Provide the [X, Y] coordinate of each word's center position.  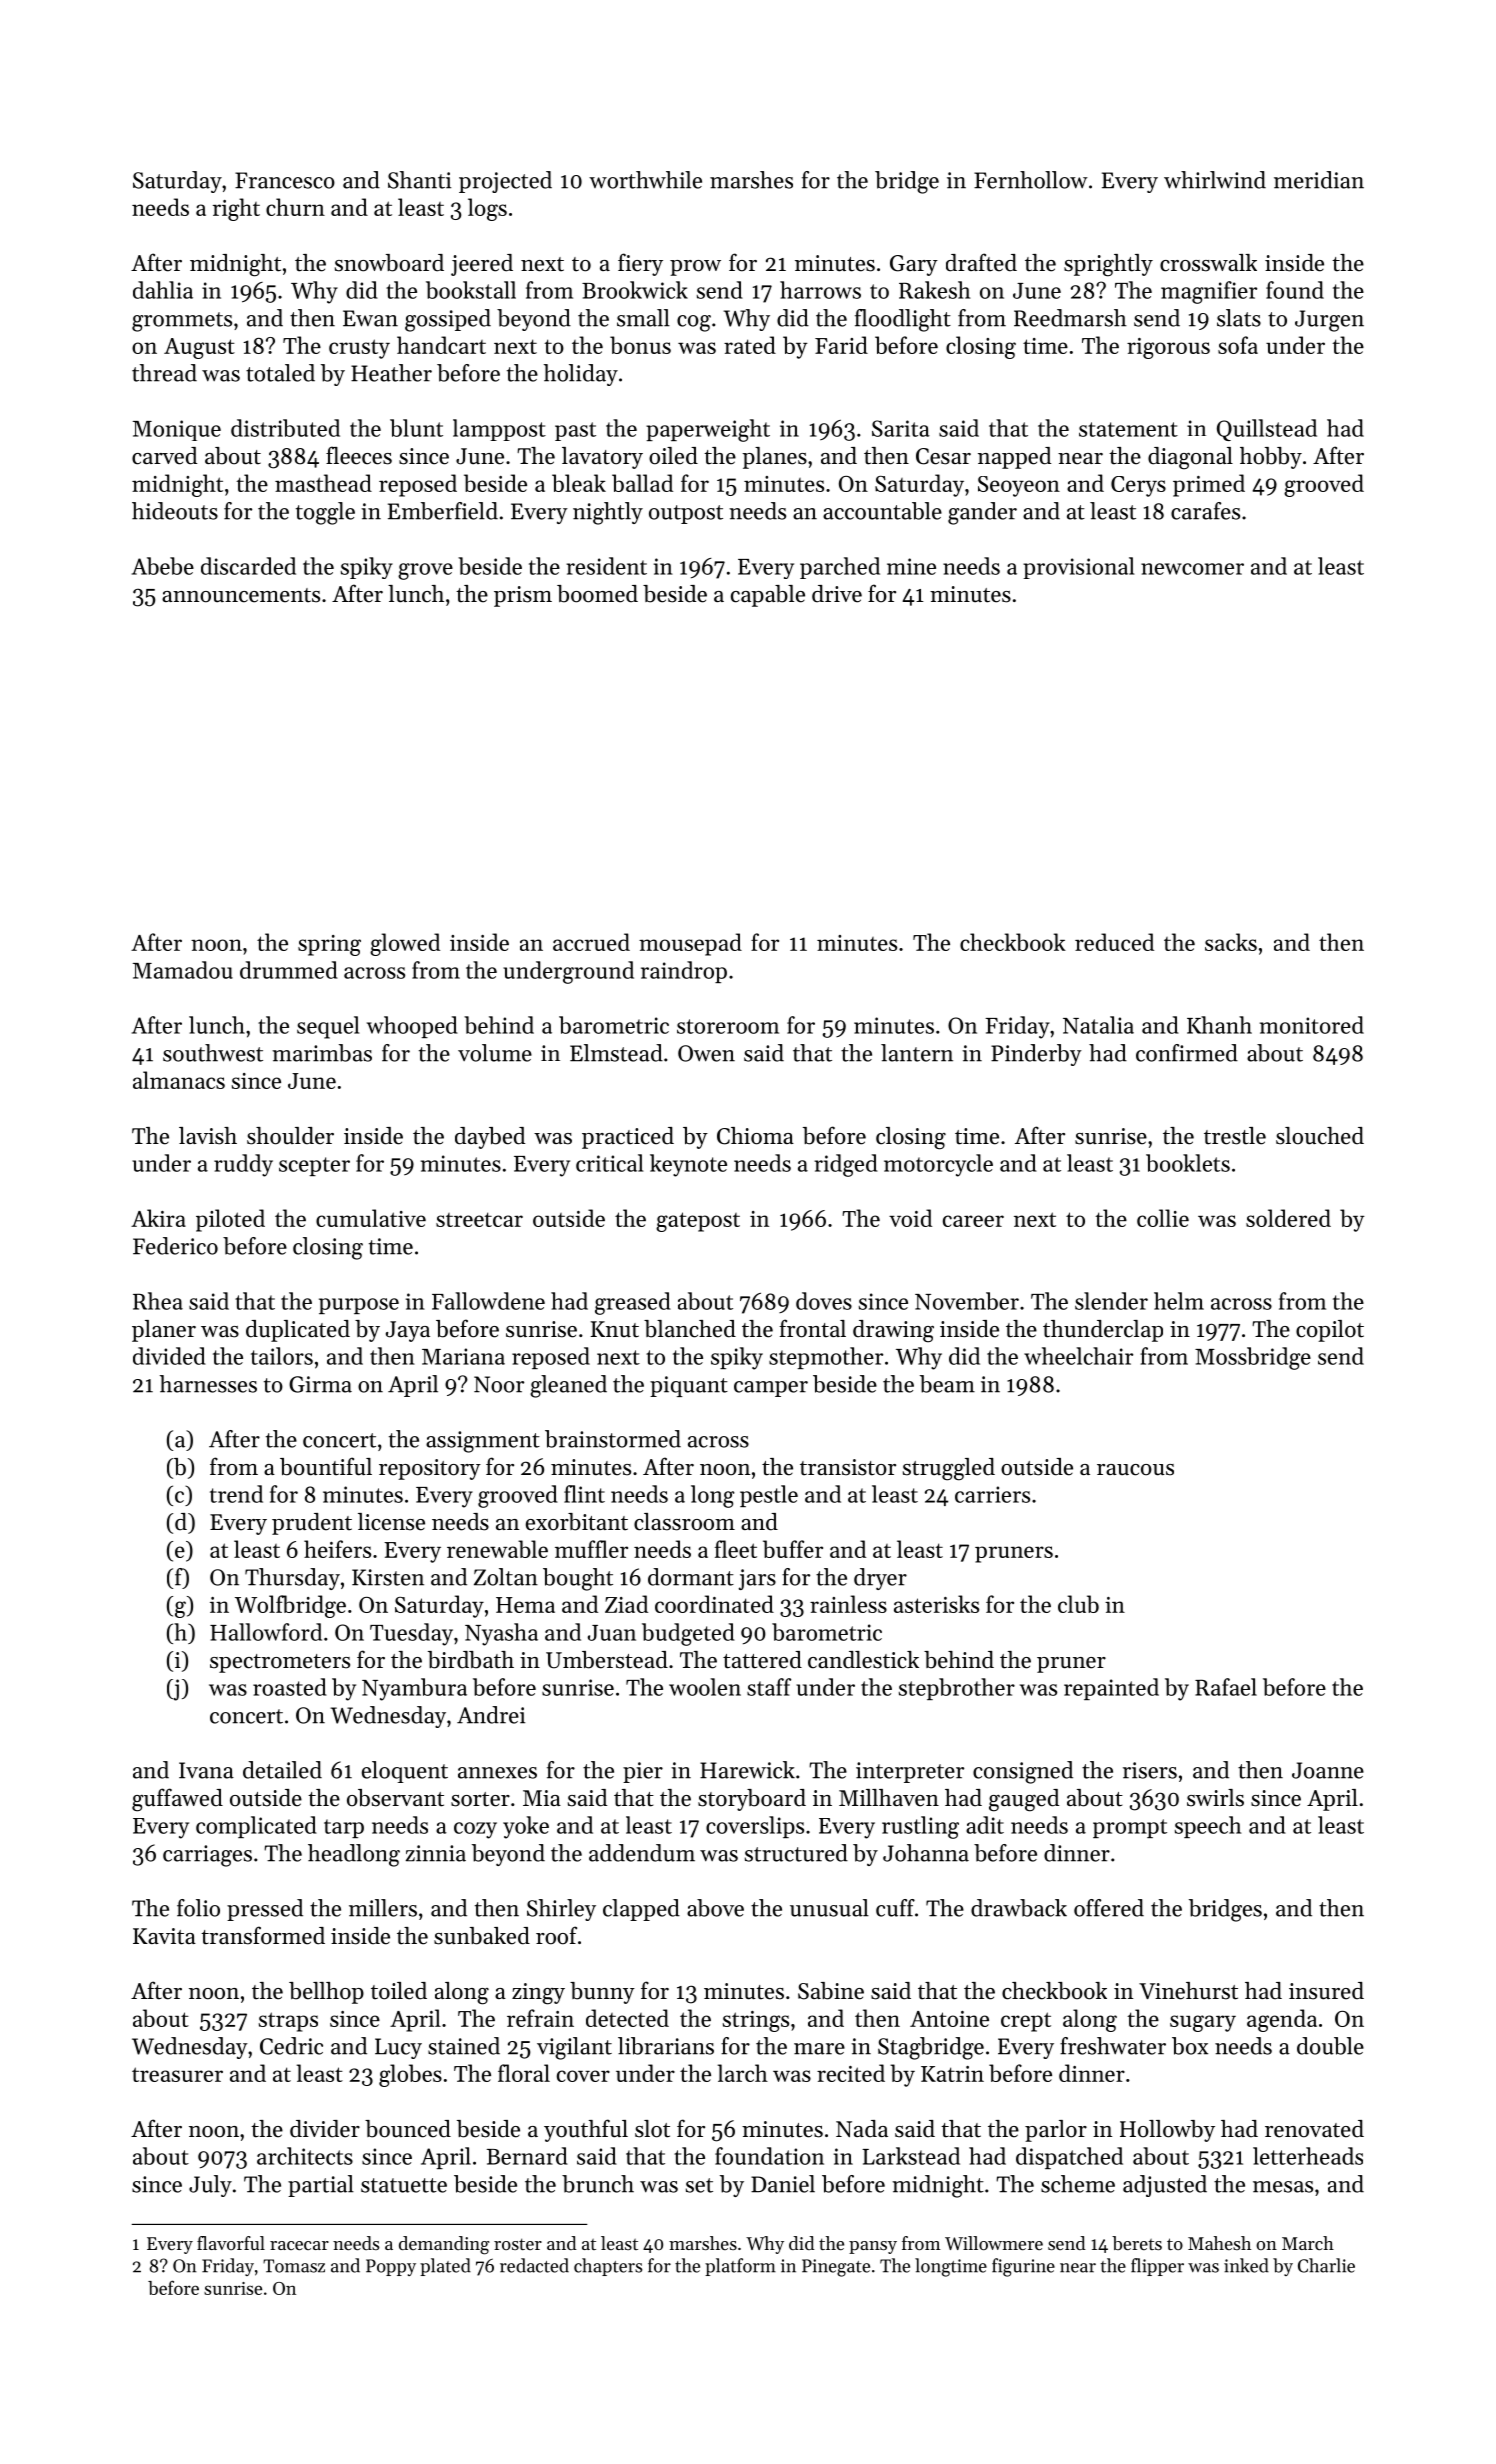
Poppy [391, 2267]
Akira [158, 1218]
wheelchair [1078, 1356]
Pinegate [836, 2268]
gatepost [698, 1222]
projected [505, 182]
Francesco [285, 180]
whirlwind [1215, 180]
